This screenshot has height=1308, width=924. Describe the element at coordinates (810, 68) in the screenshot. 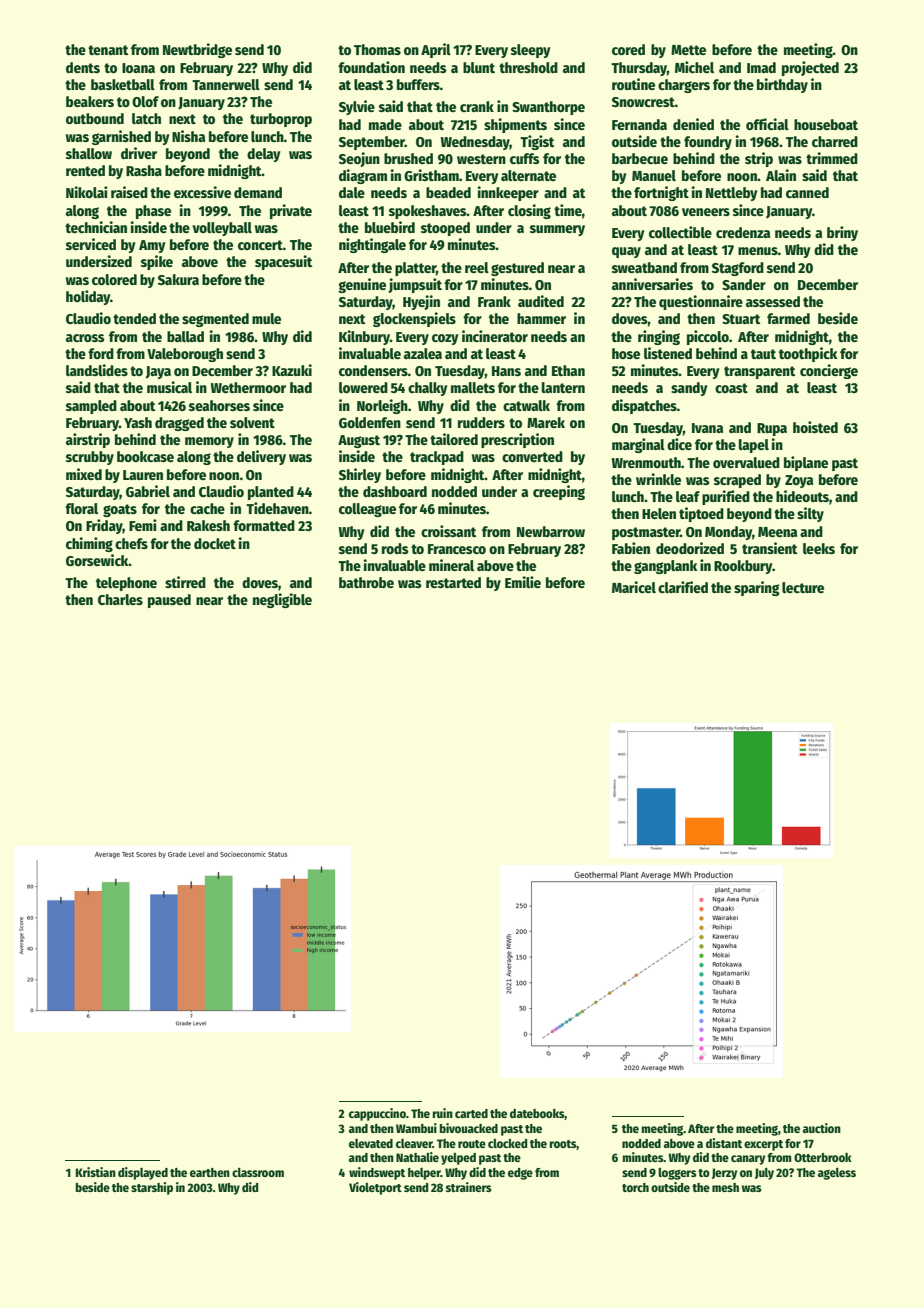

I see `projected` at that location.
